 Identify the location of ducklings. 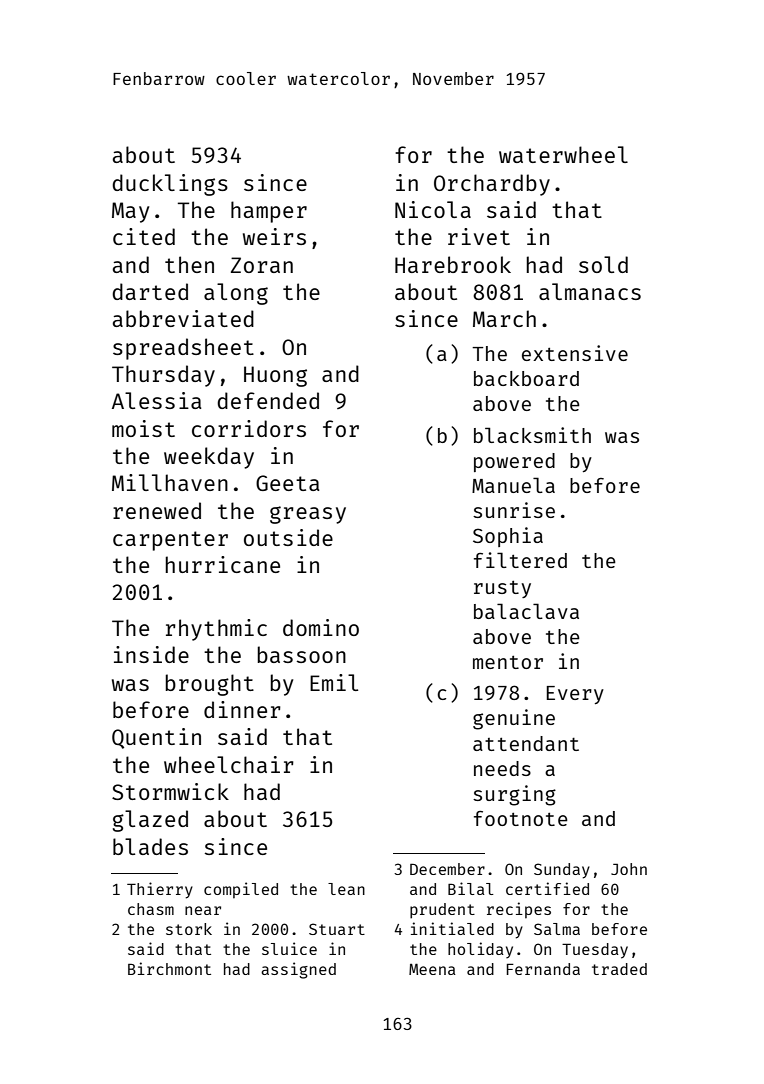
(170, 185).
